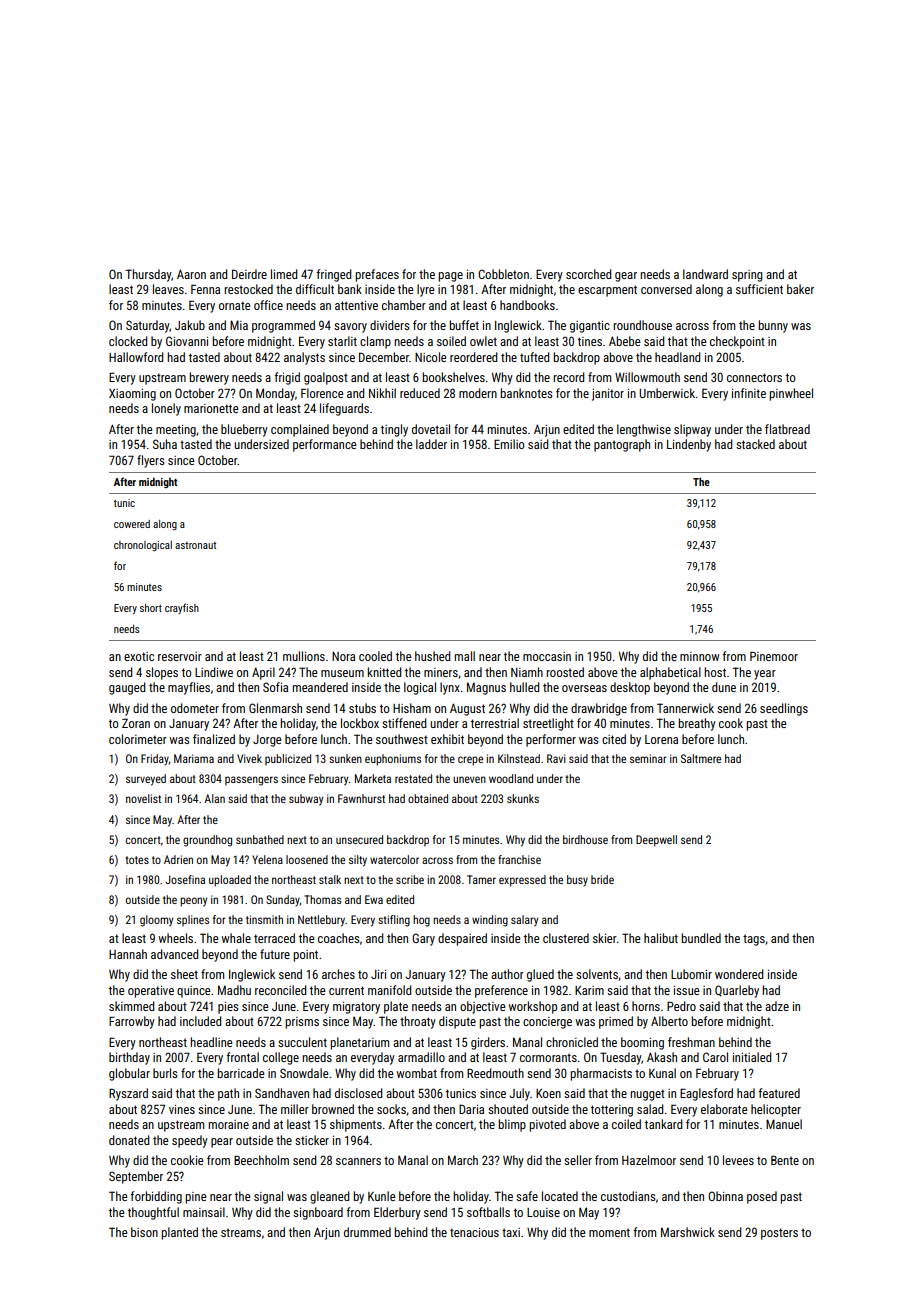 Image resolution: width=924 pixels, height=1308 pixels. What do you see at coordinates (481, 879) in the document?
I see `Tamer` at bounding box center [481, 879].
